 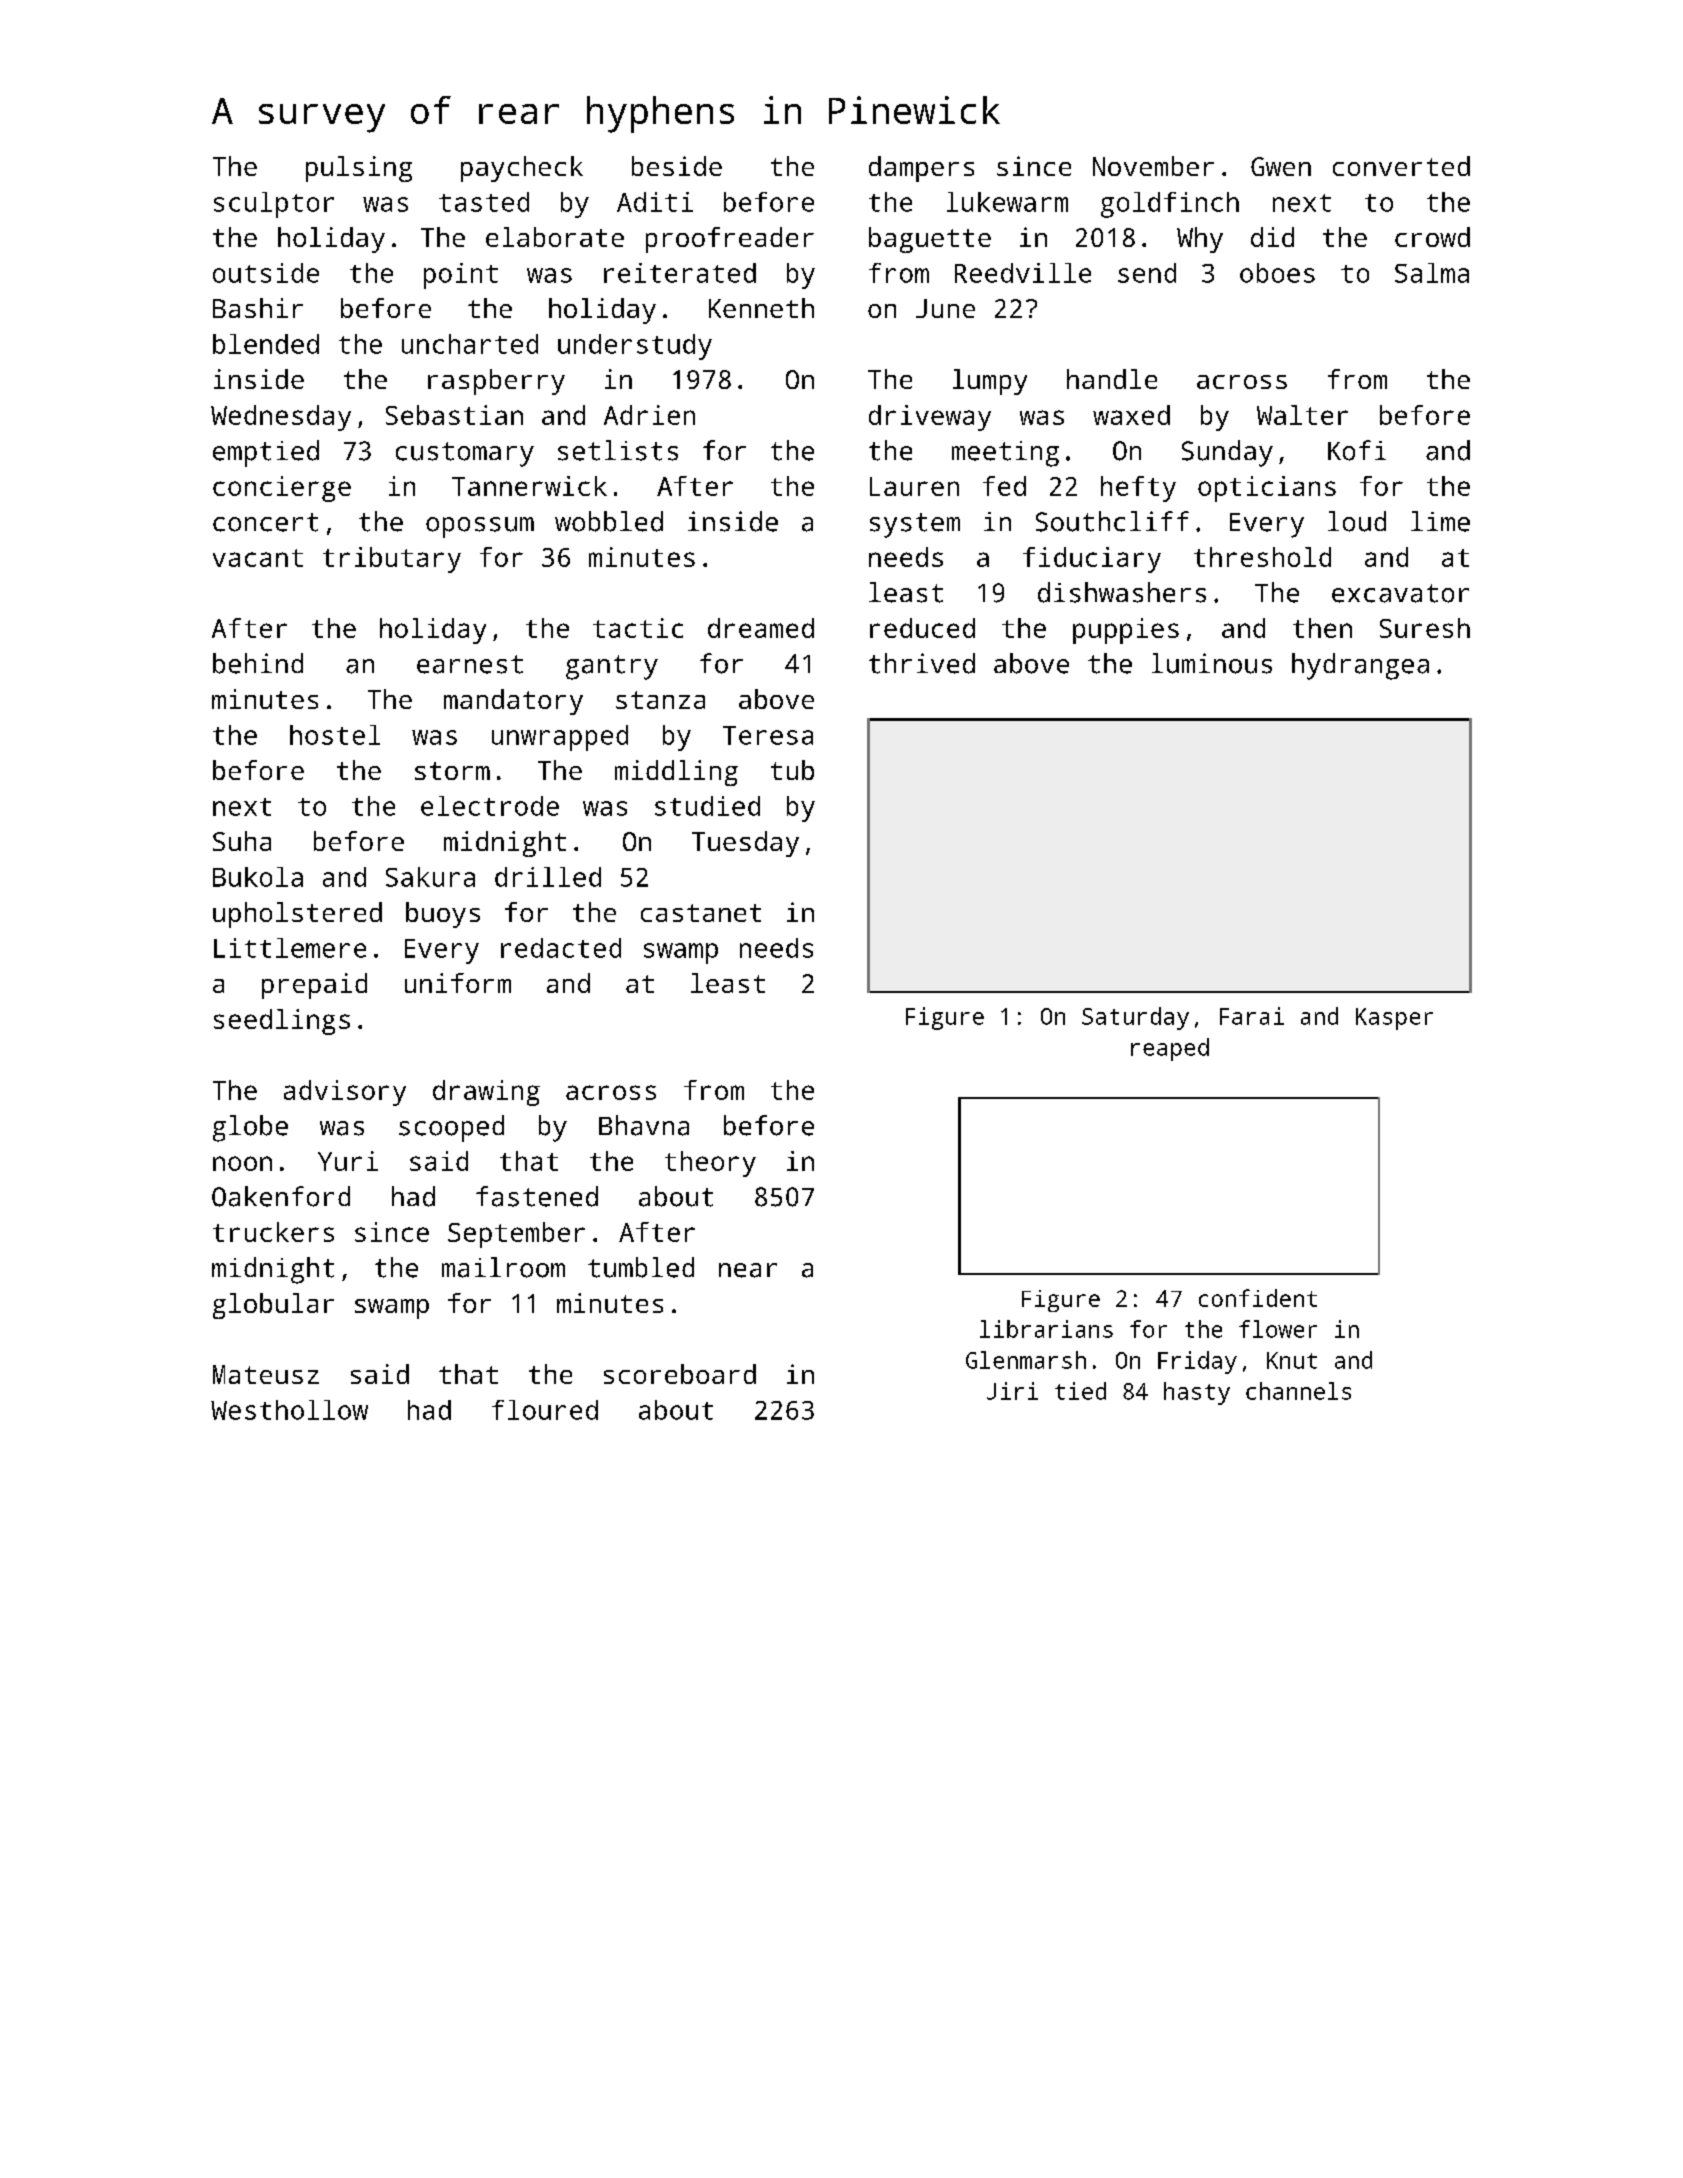 I want to click on customary, so click(x=465, y=454).
